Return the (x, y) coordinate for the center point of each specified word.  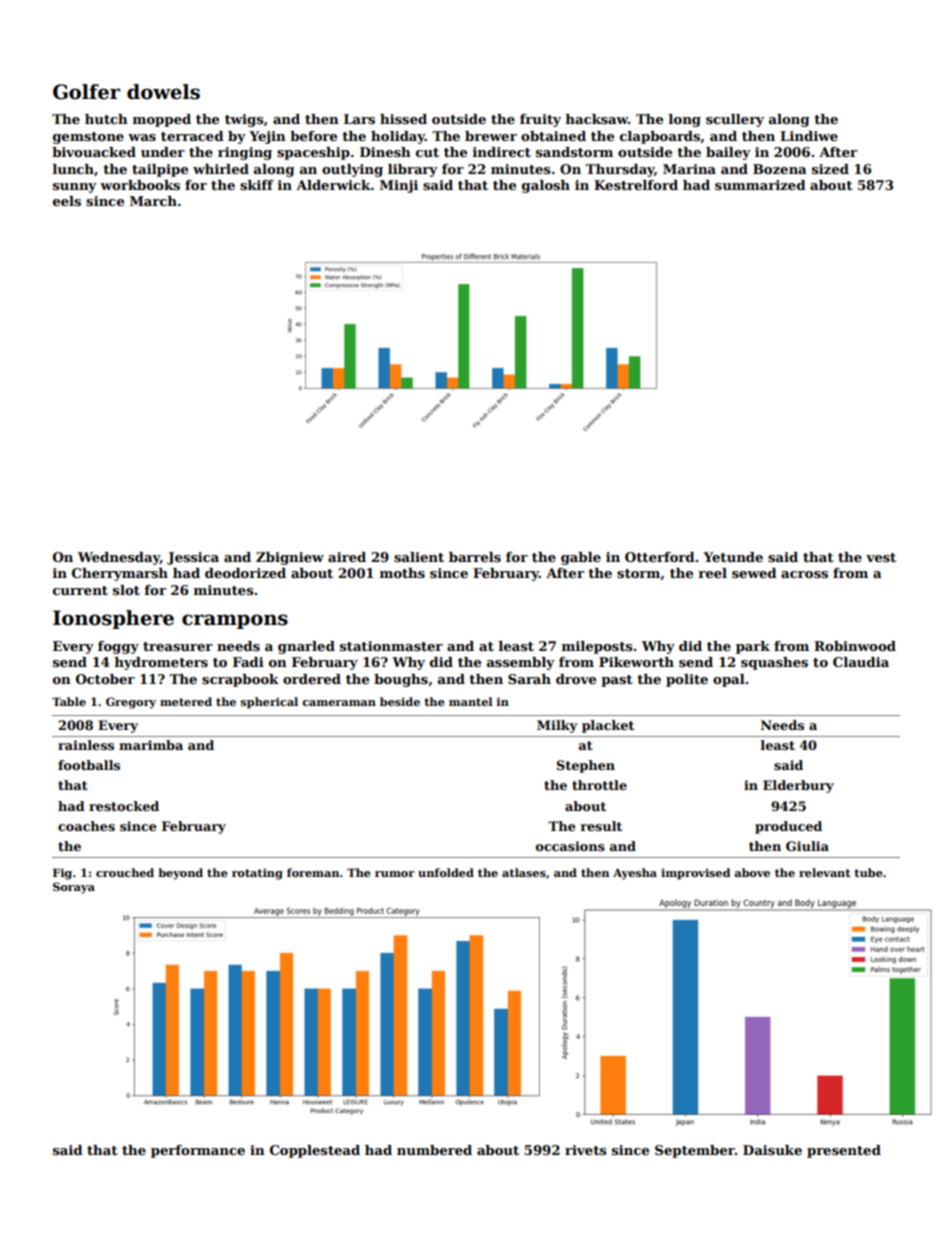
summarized (760, 185)
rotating (257, 874)
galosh (546, 186)
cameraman (339, 703)
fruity (540, 120)
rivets (586, 1150)
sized (830, 169)
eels (67, 201)
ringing (245, 153)
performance (198, 1151)
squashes (774, 663)
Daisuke (772, 1150)
